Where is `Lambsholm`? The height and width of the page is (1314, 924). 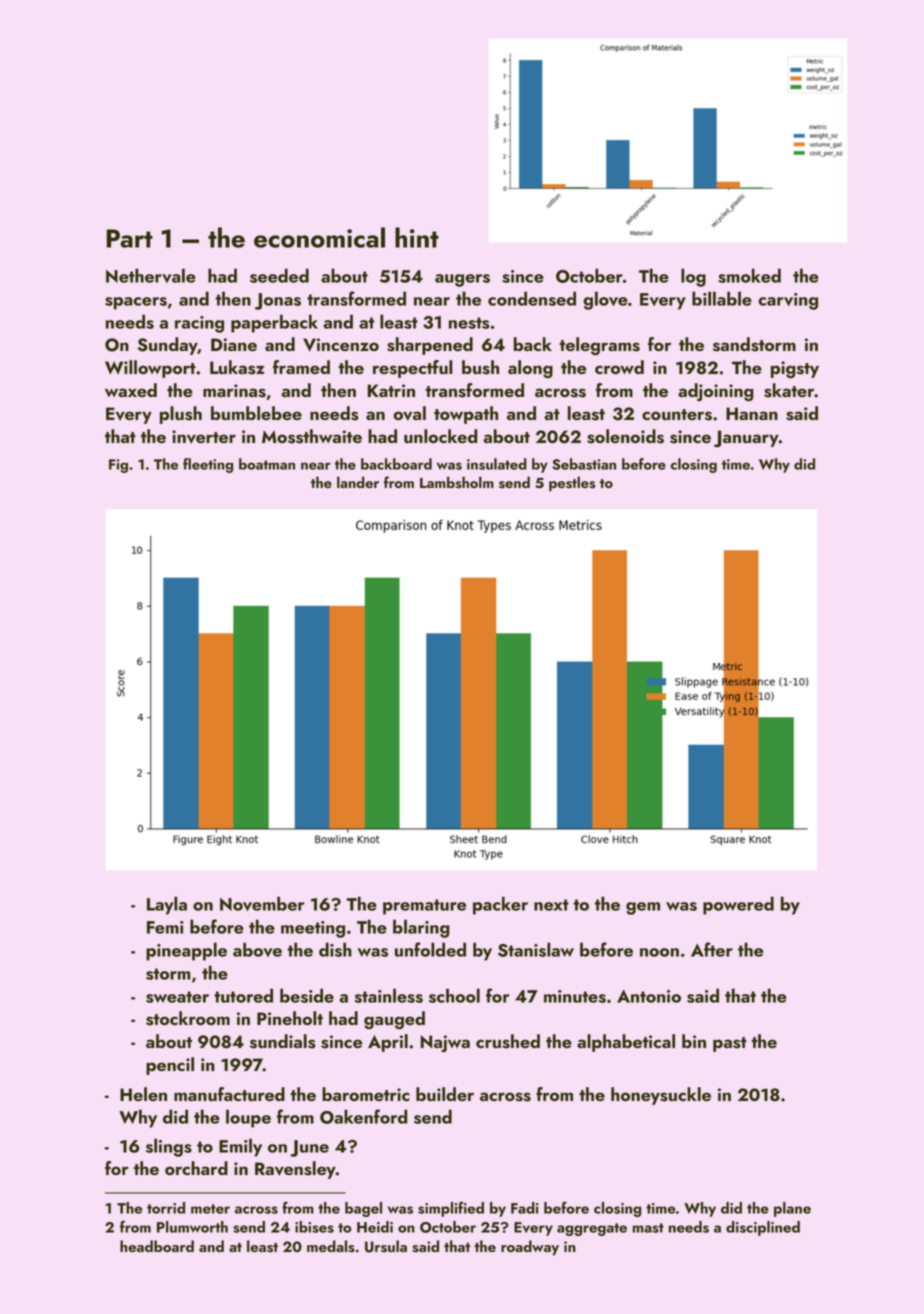 Lambsholm is located at coordinates (457, 482).
